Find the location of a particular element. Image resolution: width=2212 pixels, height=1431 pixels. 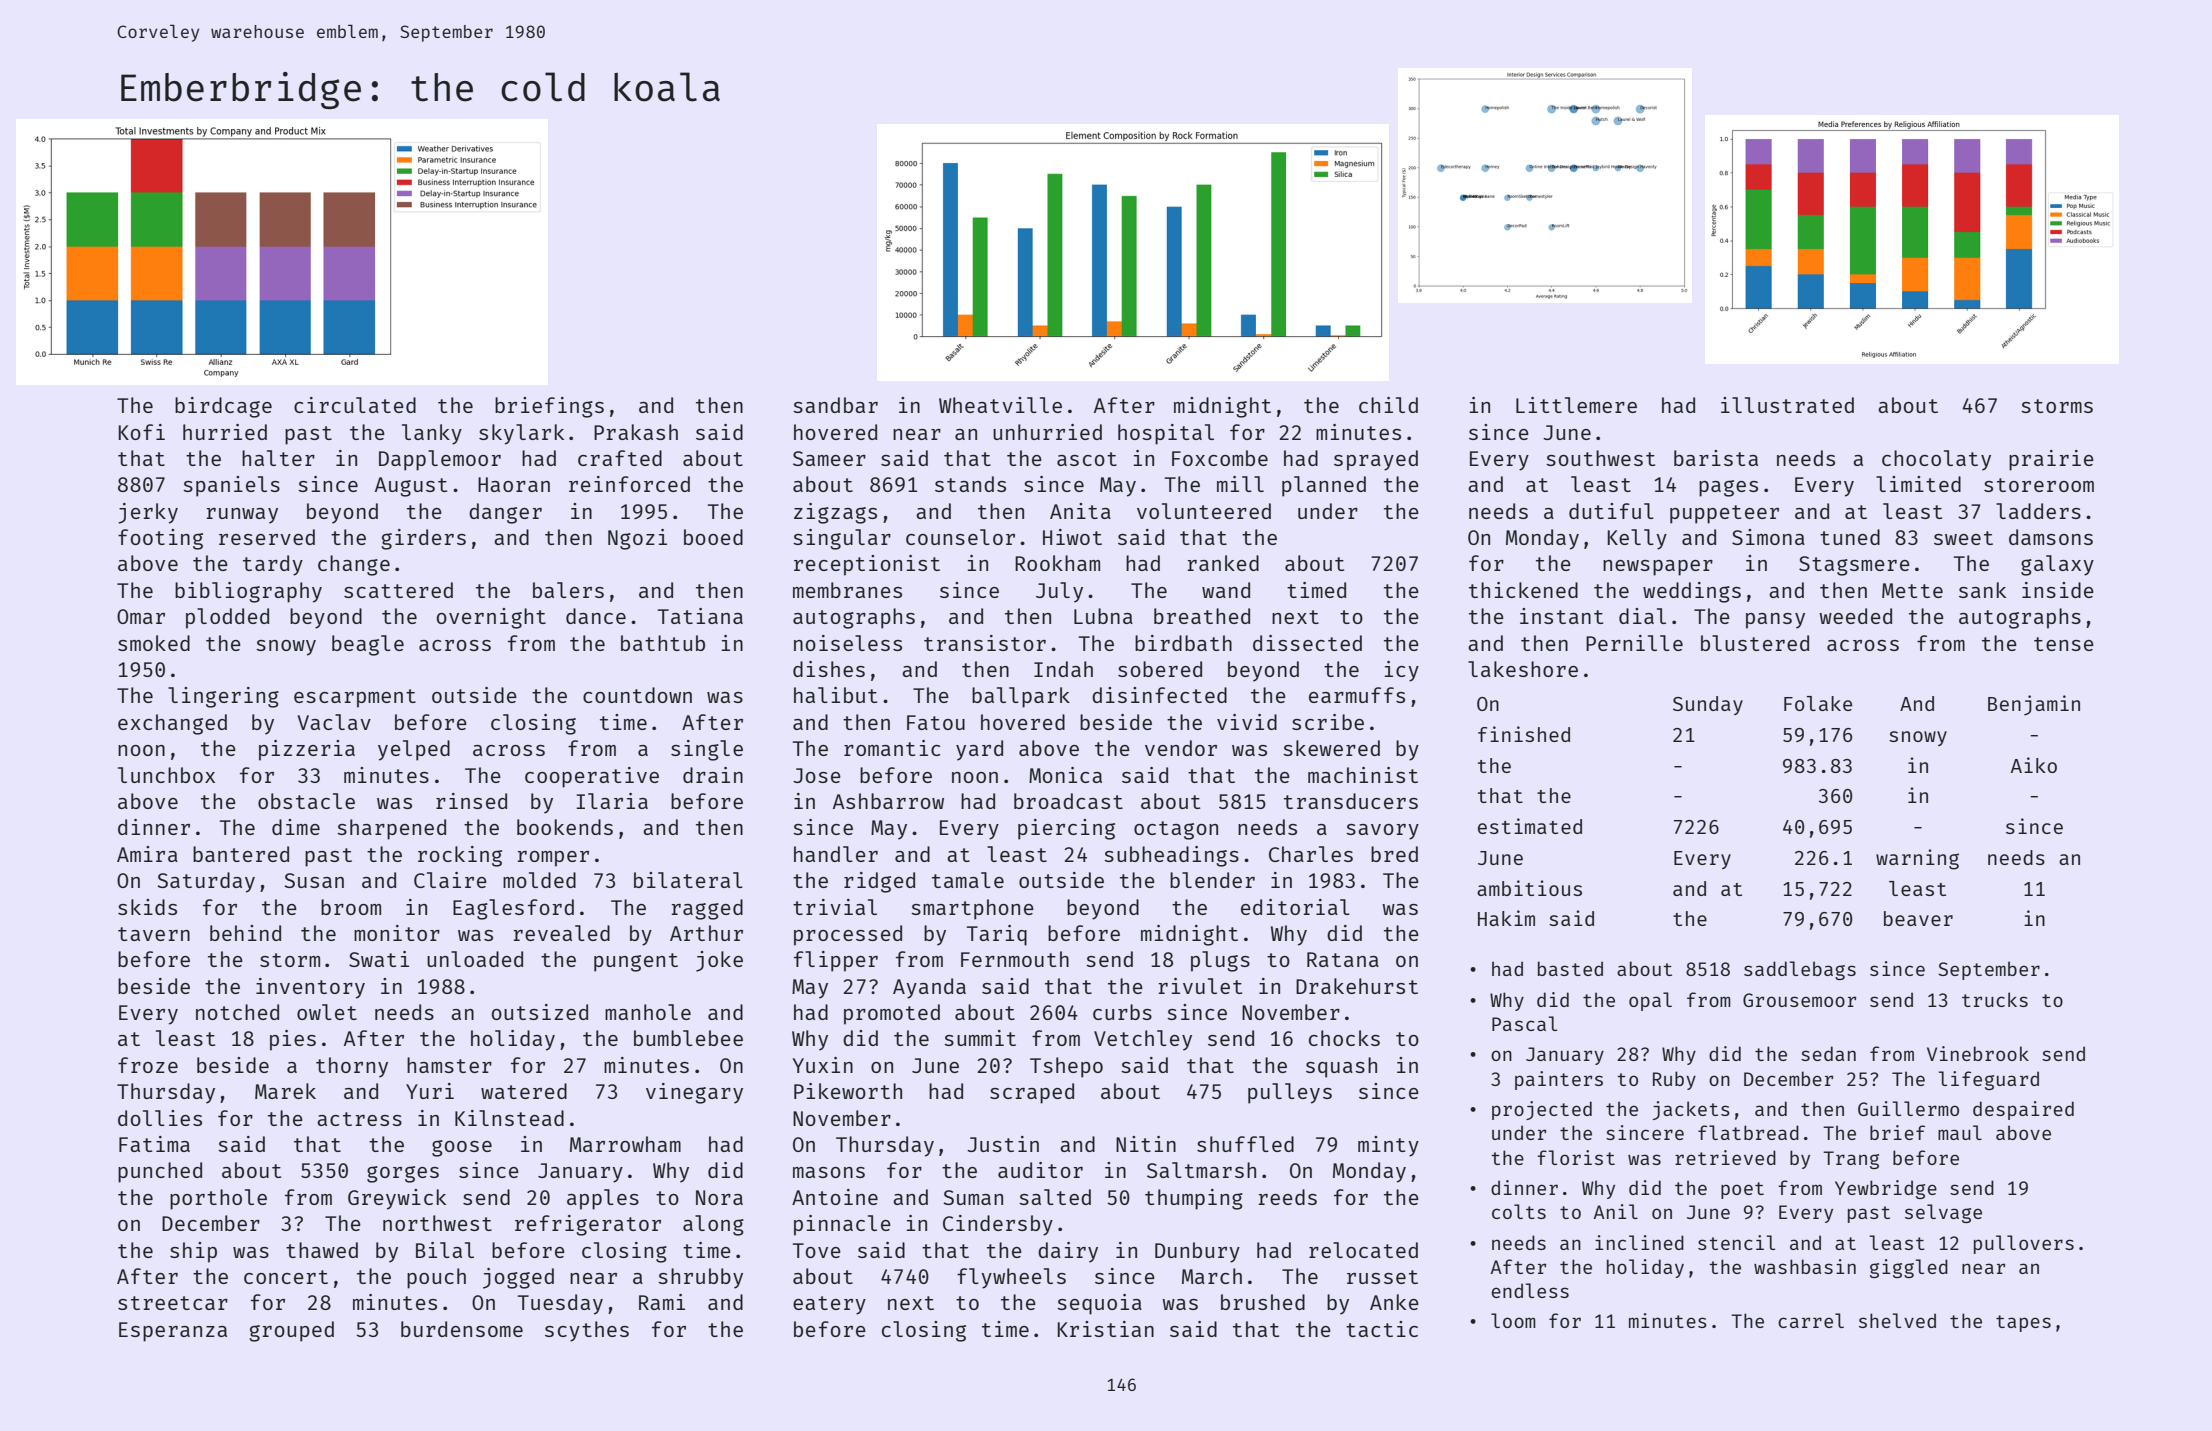

sobered is located at coordinates (1160, 669).
